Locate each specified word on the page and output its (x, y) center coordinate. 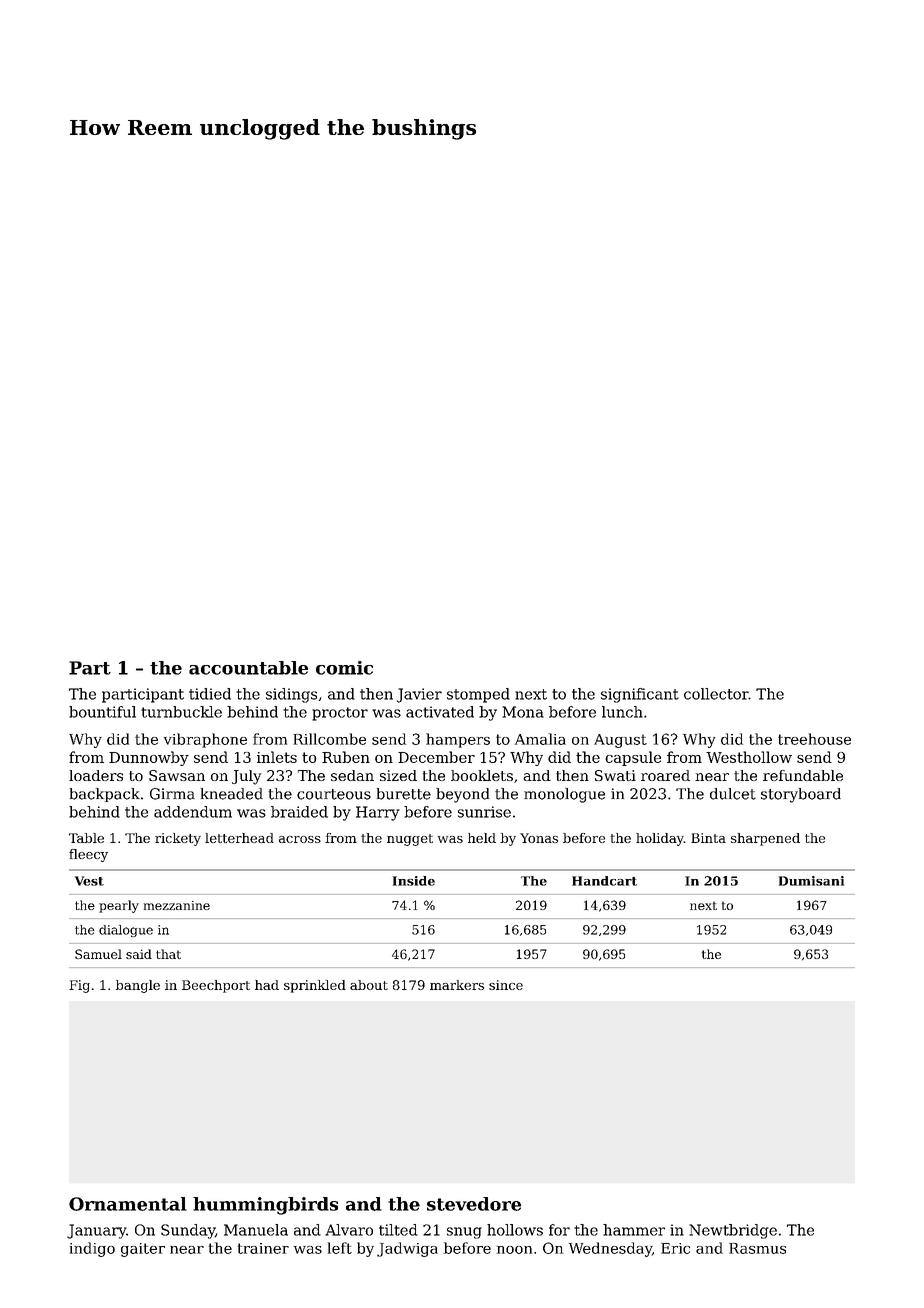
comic (344, 668)
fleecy (88, 855)
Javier (419, 695)
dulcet (733, 794)
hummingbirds (265, 1206)
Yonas (539, 838)
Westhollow (749, 757)
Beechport (216, 986)
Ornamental (128, 1204)
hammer (634, 1230)
